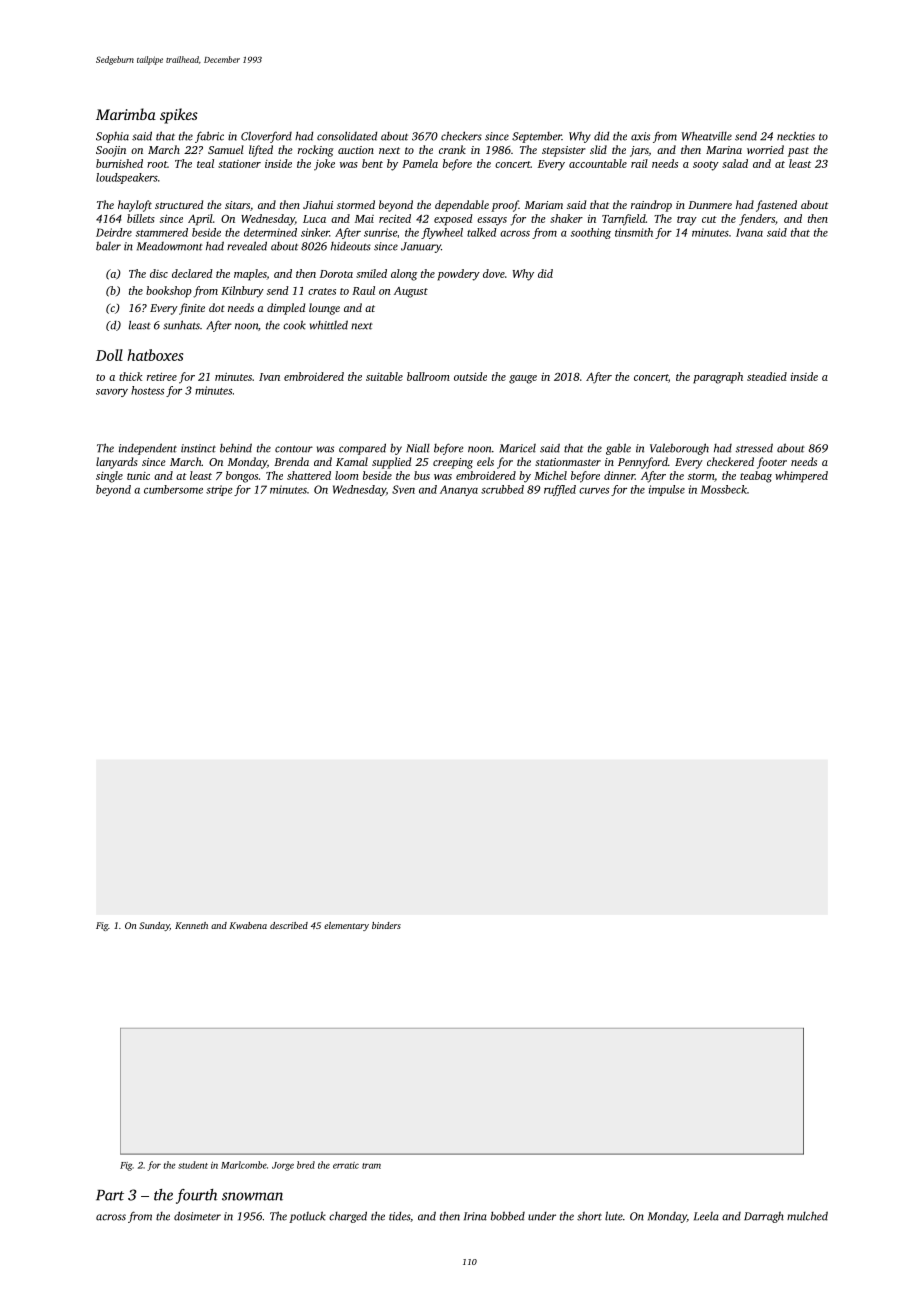  Describe the element at coordinates (422, 475) in the page. I see `bus` at that location.
